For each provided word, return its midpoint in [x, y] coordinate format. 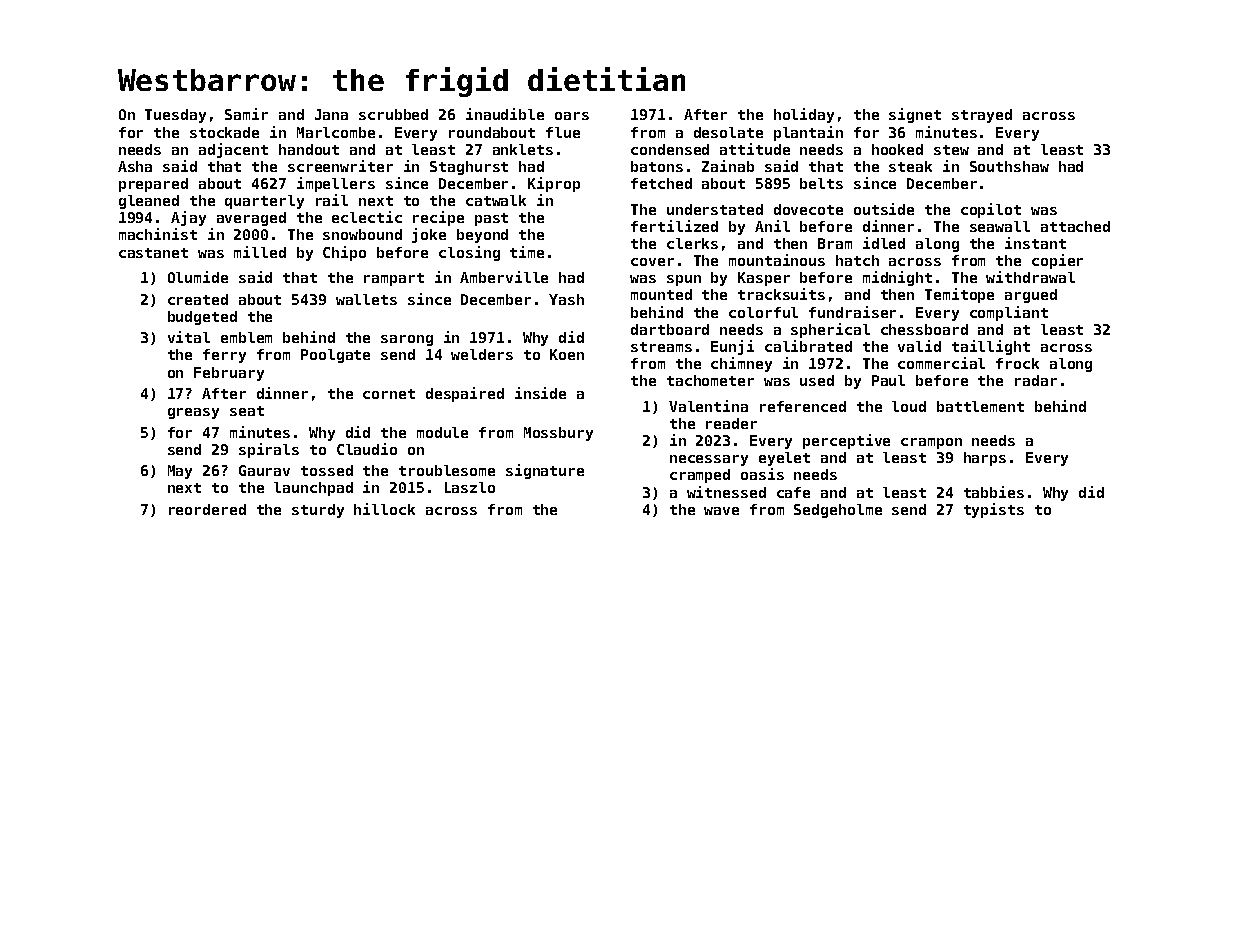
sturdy [318, 511]
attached [1075, 226]
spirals [269, 450]
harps [985, 459]
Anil [772, 226]
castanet [153, 253]
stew [951, 150]
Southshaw [1009, 166]
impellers [336, 184]
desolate [728, 132]
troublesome [447, 470]
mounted [661, 294]
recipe [438, 218]
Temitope [959, 295]
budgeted [202, 318]
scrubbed [393, 114]
